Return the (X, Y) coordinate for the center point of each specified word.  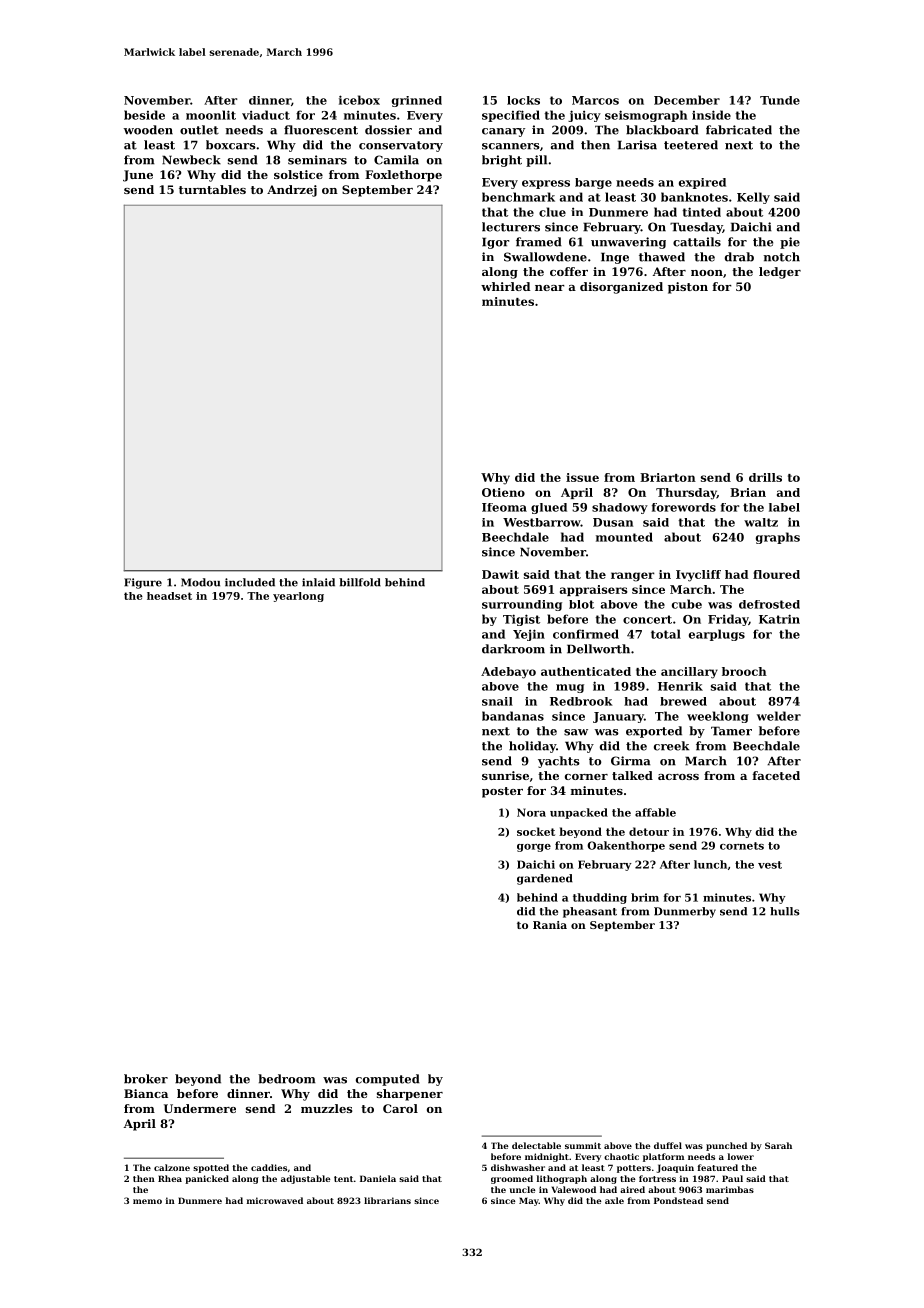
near (550, 288)
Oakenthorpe (626, 846)
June (138, 176)
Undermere (200, 1108)
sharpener (410, 1095)
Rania (550, 925)
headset (169, 596)
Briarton (668, 477)
